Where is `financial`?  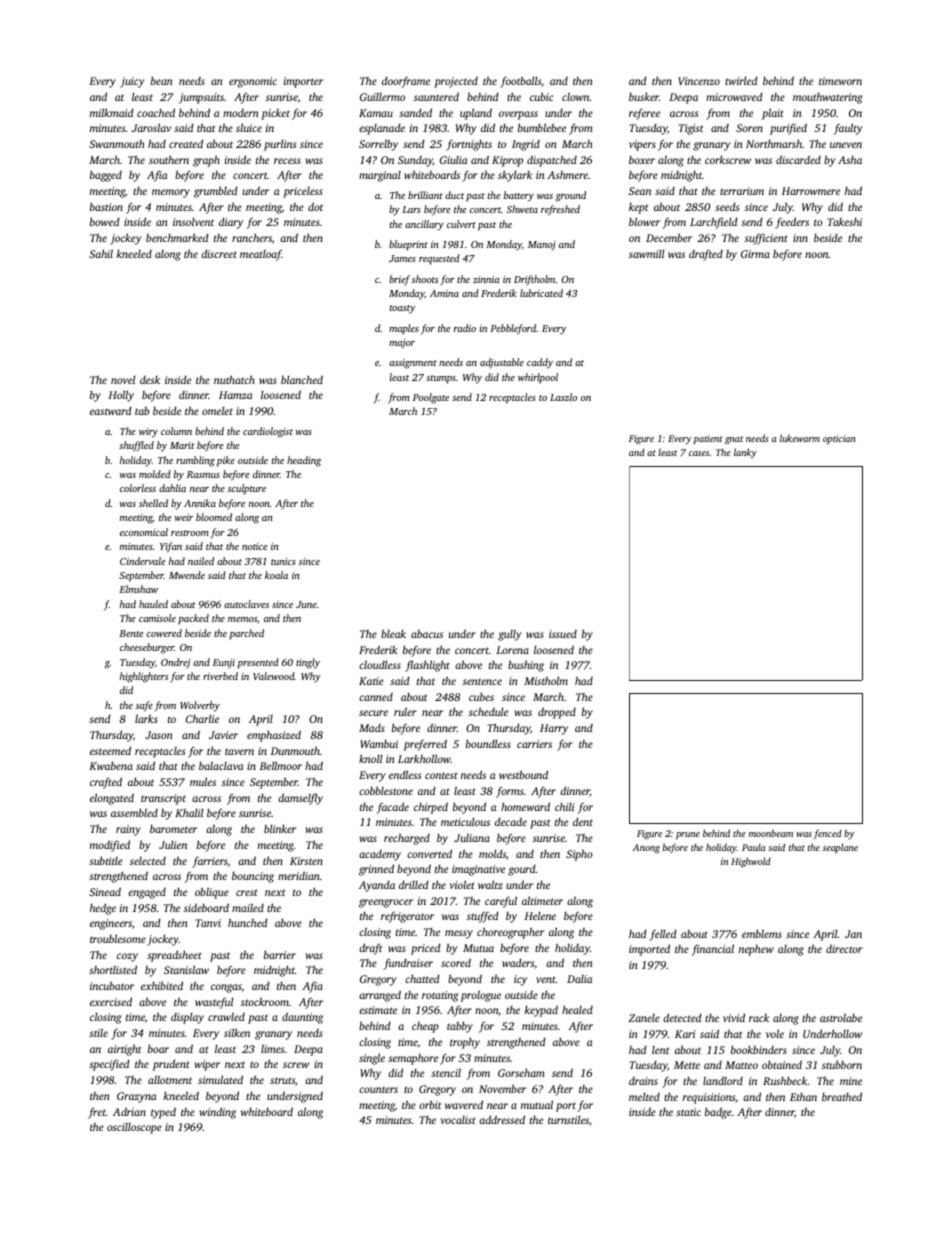
financial is located at coordinates (713, 950).
